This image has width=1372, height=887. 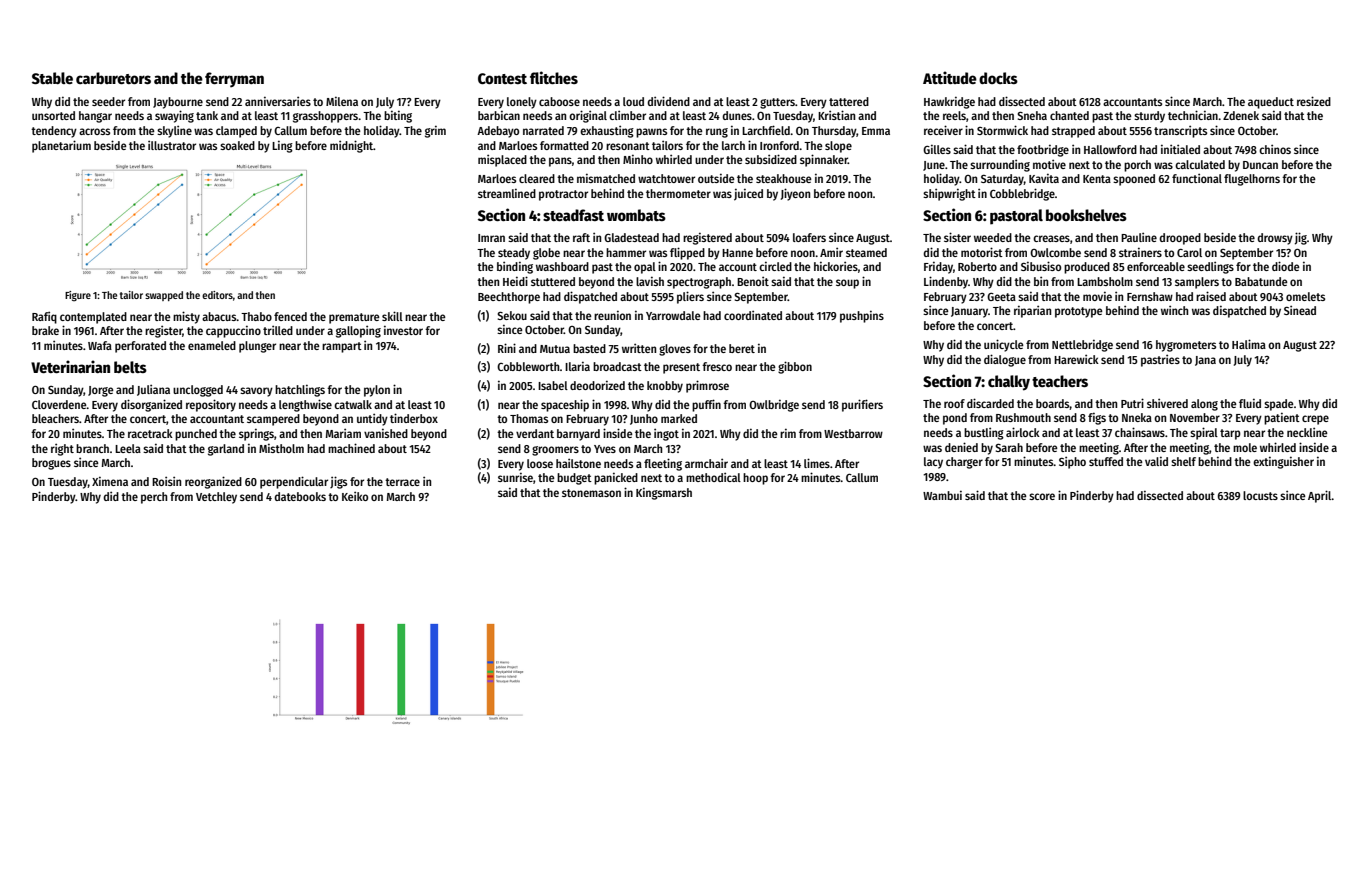 I want to click on purifiers, so click(x=862, y=405).
